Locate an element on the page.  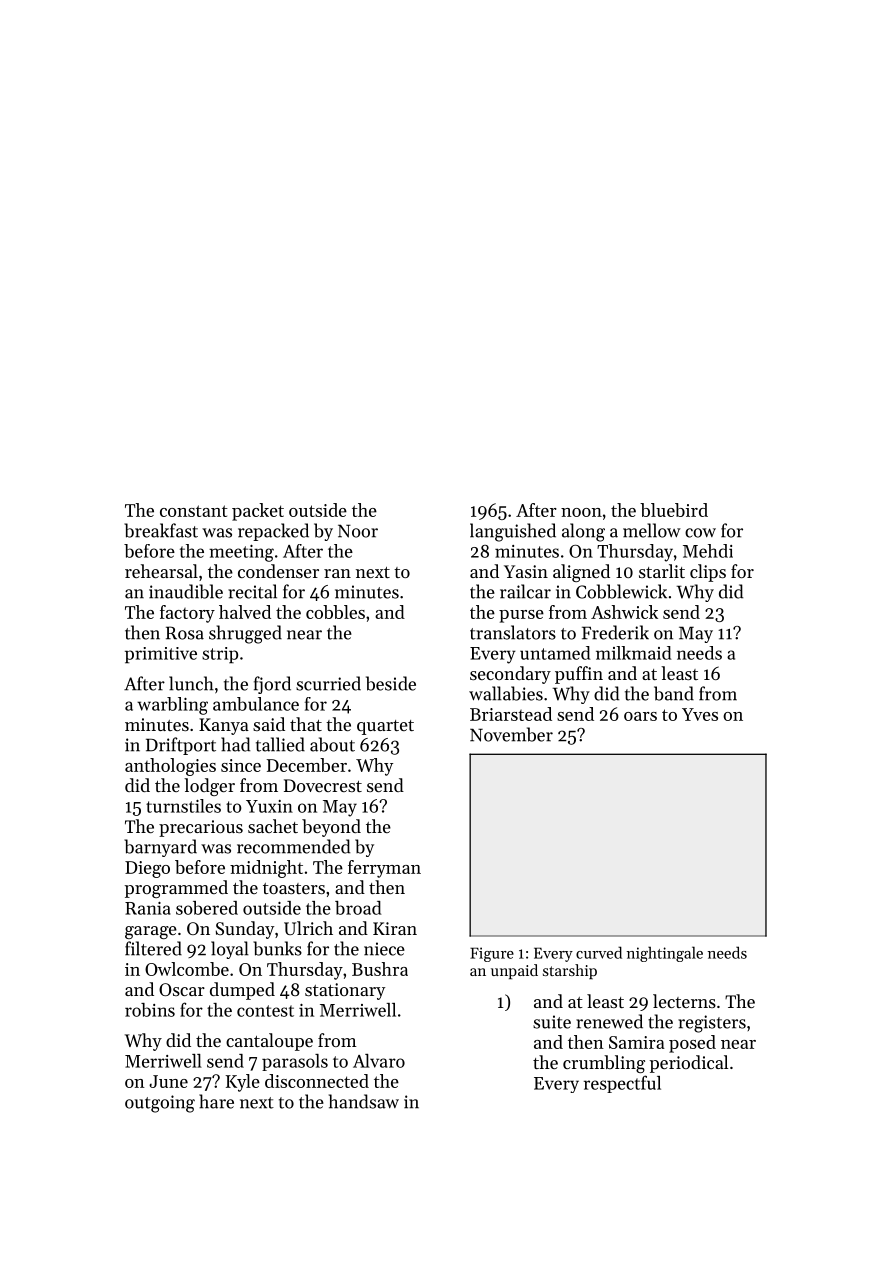
along is located at coordinates (583, 532).
